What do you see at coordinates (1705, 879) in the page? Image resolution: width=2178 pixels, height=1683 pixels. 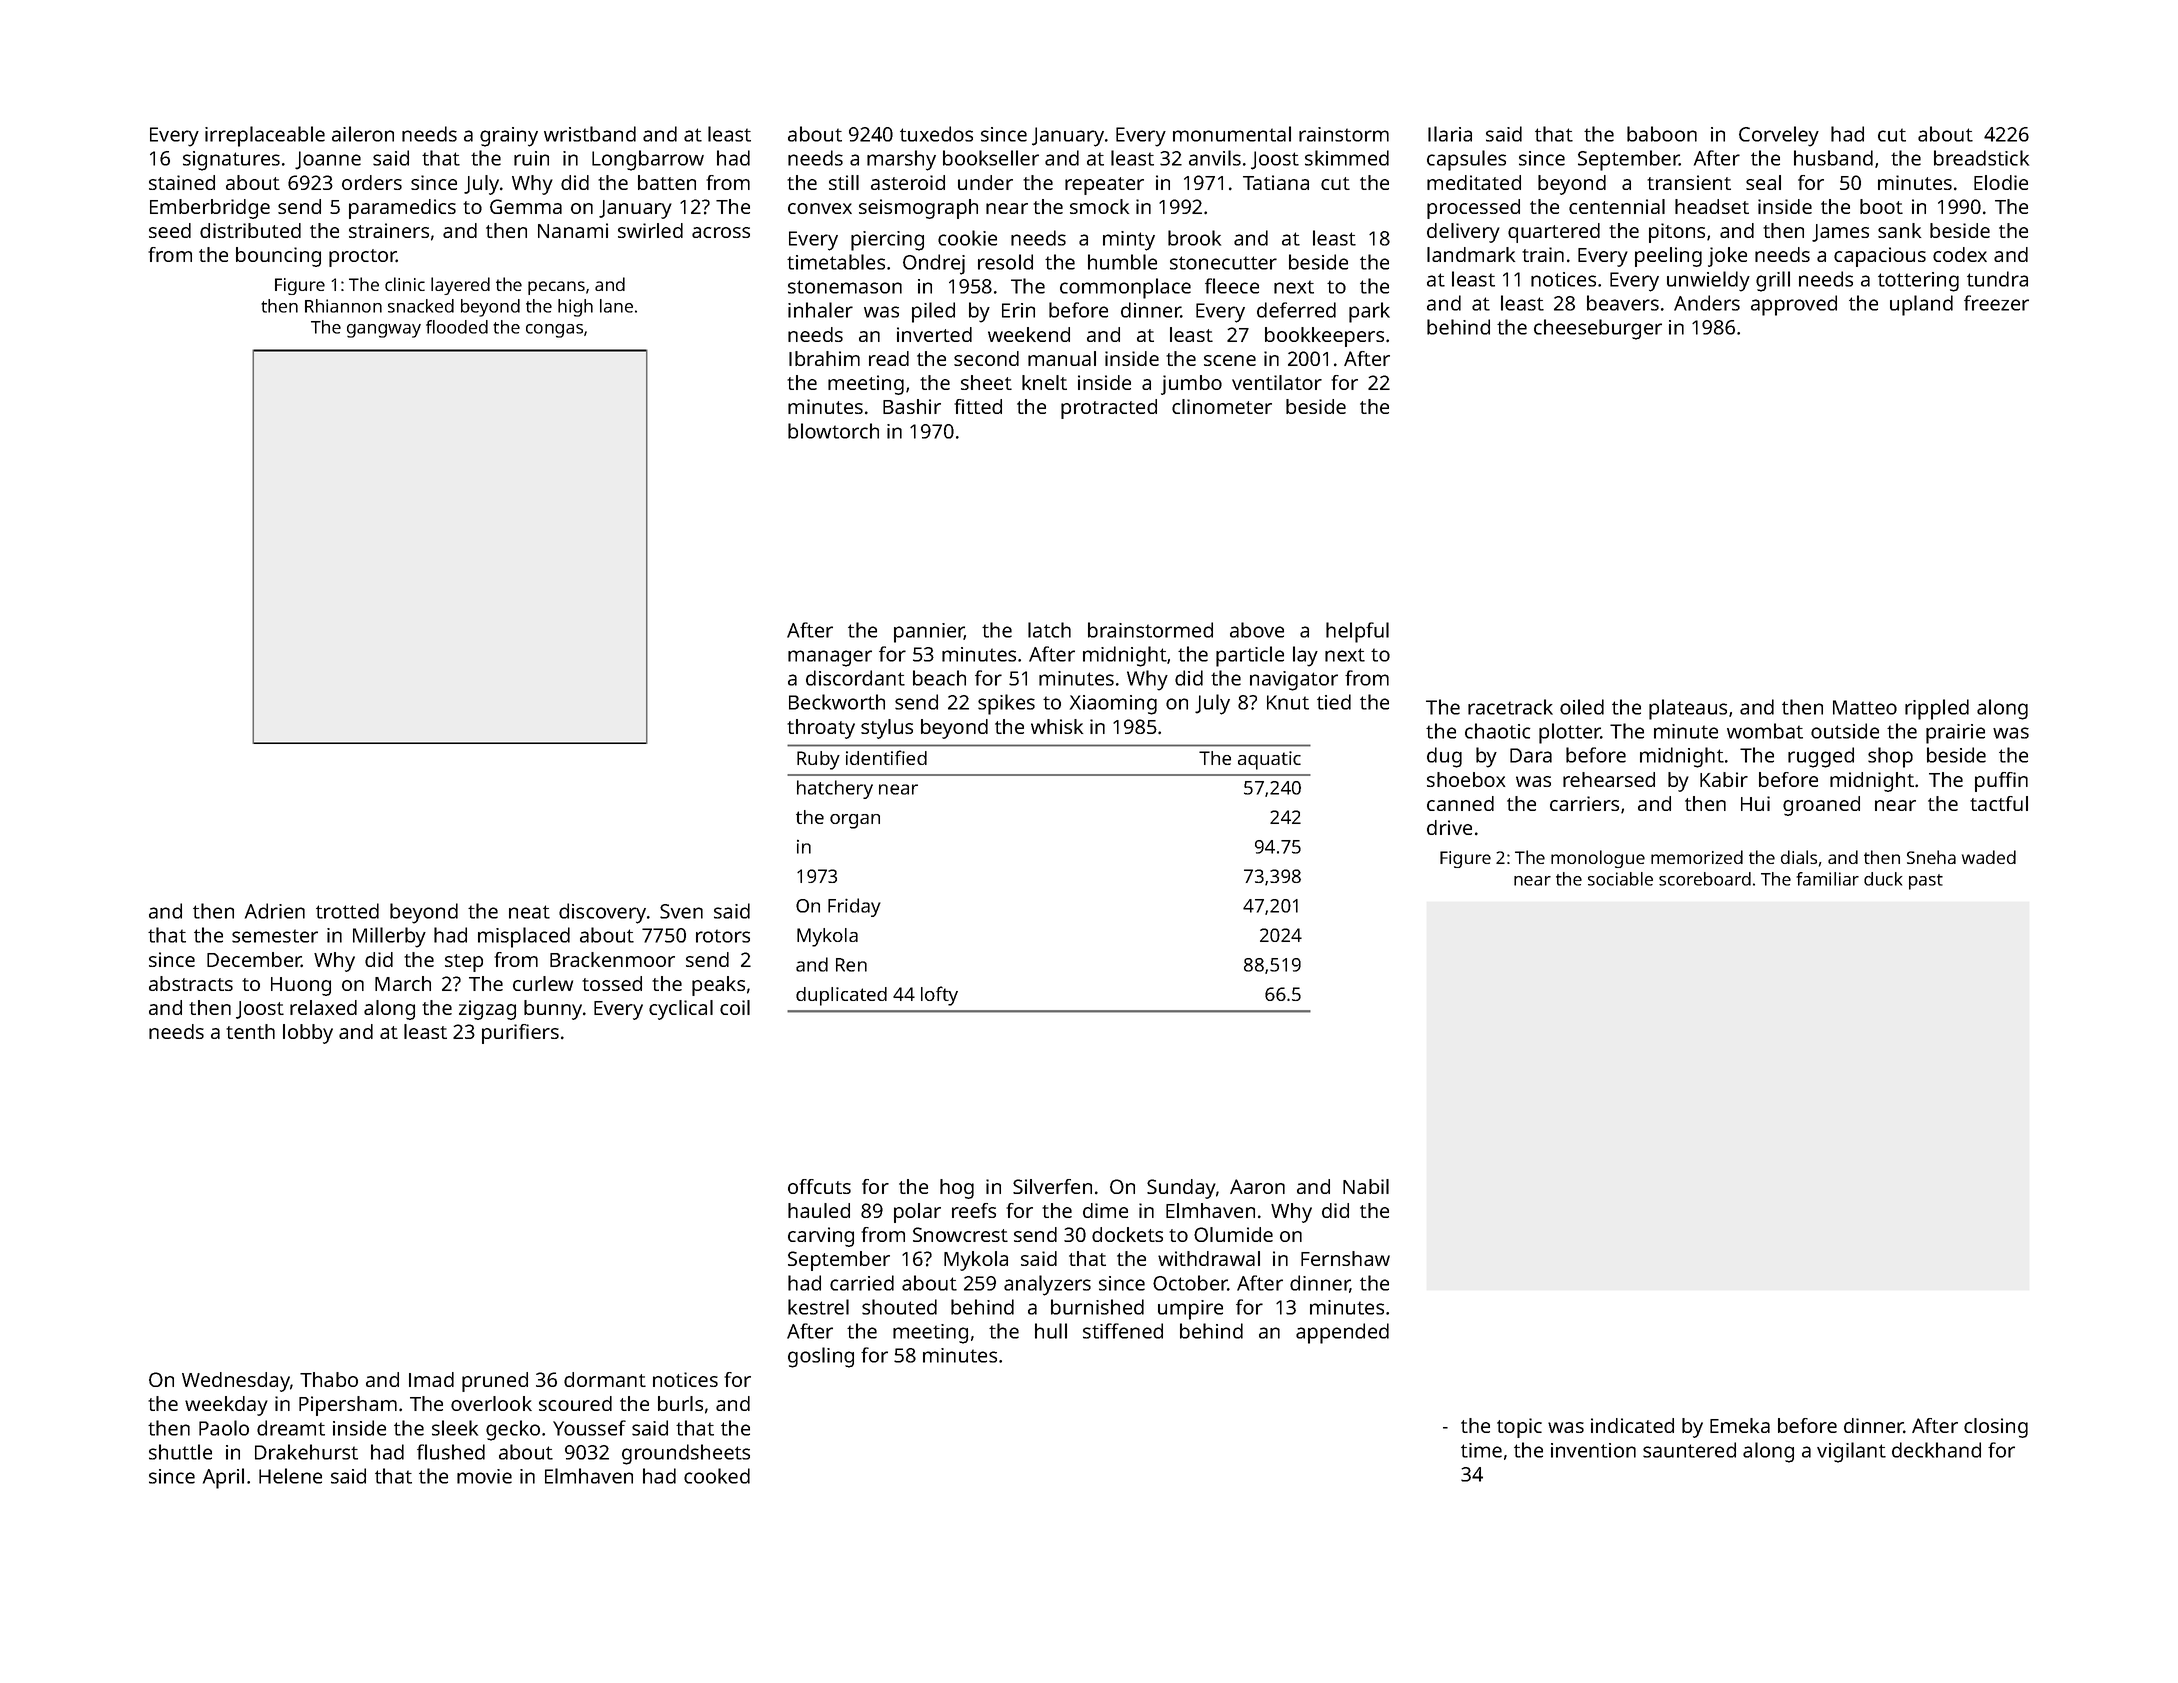 I see `scoreboard` at bounding box center [1705, 879].
